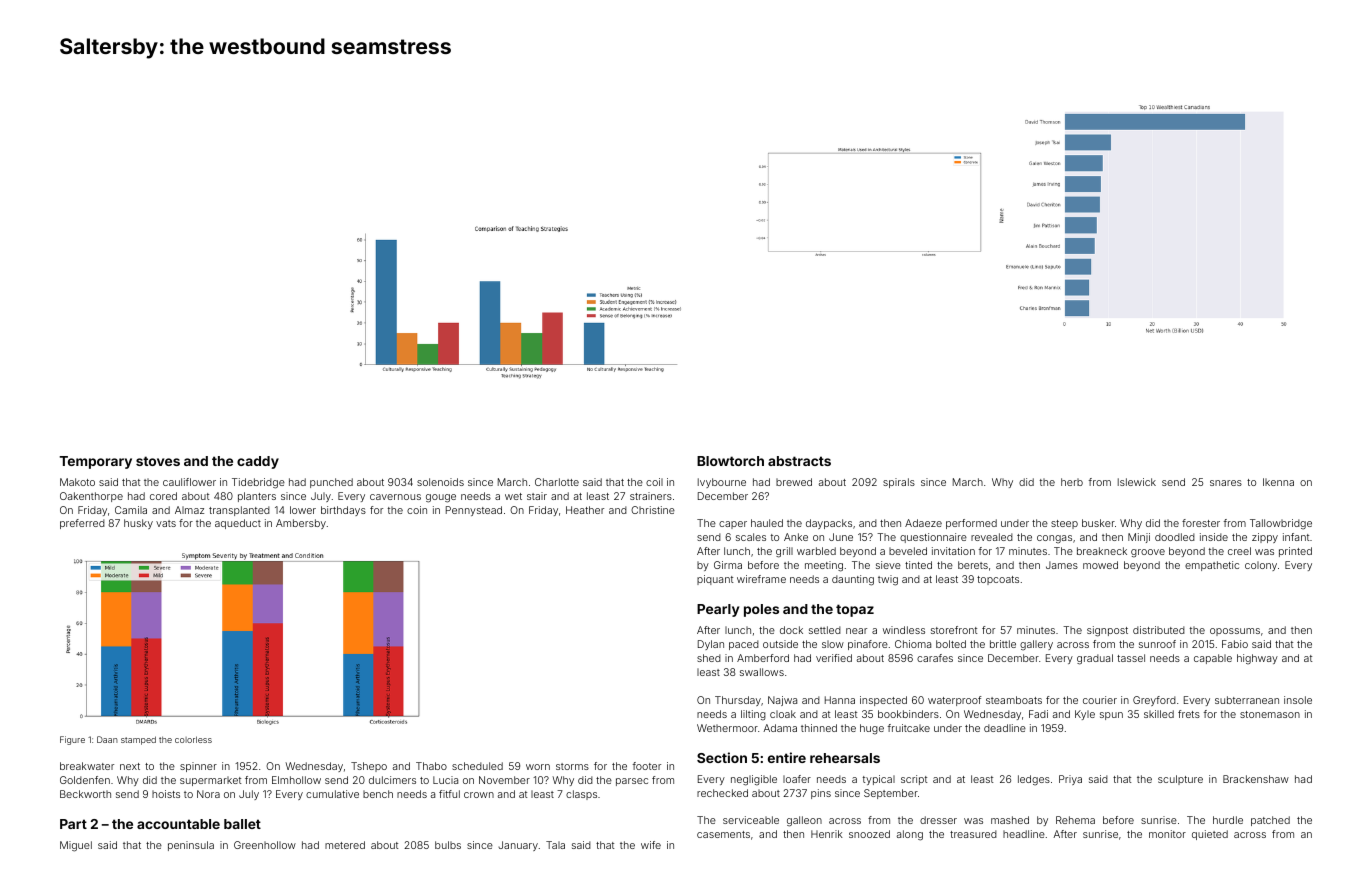  Describe the element at coordinates (258, 462) in the document. I see `caddy` at that location.
